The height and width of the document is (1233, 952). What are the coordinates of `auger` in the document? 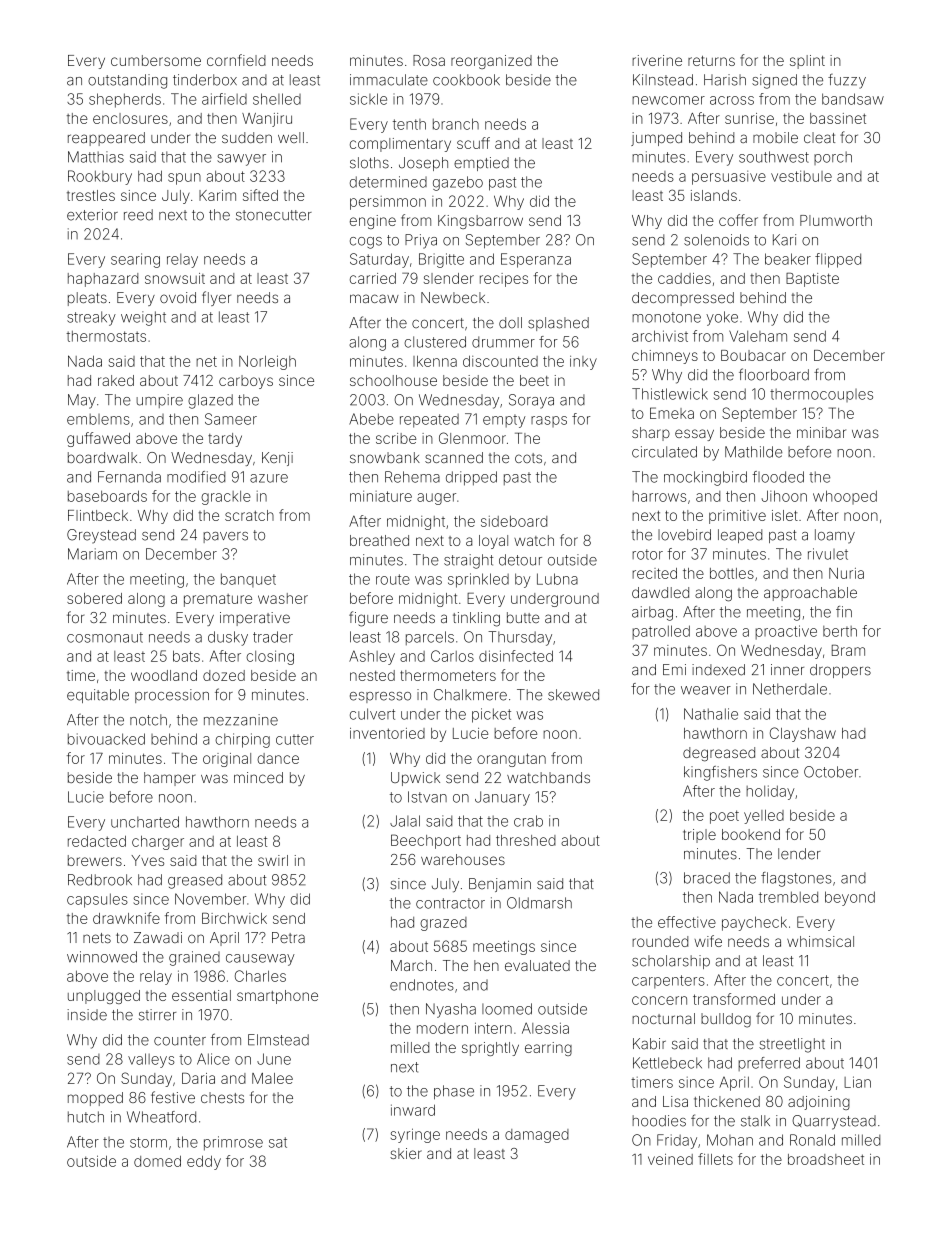 It's located at (436, 499).
